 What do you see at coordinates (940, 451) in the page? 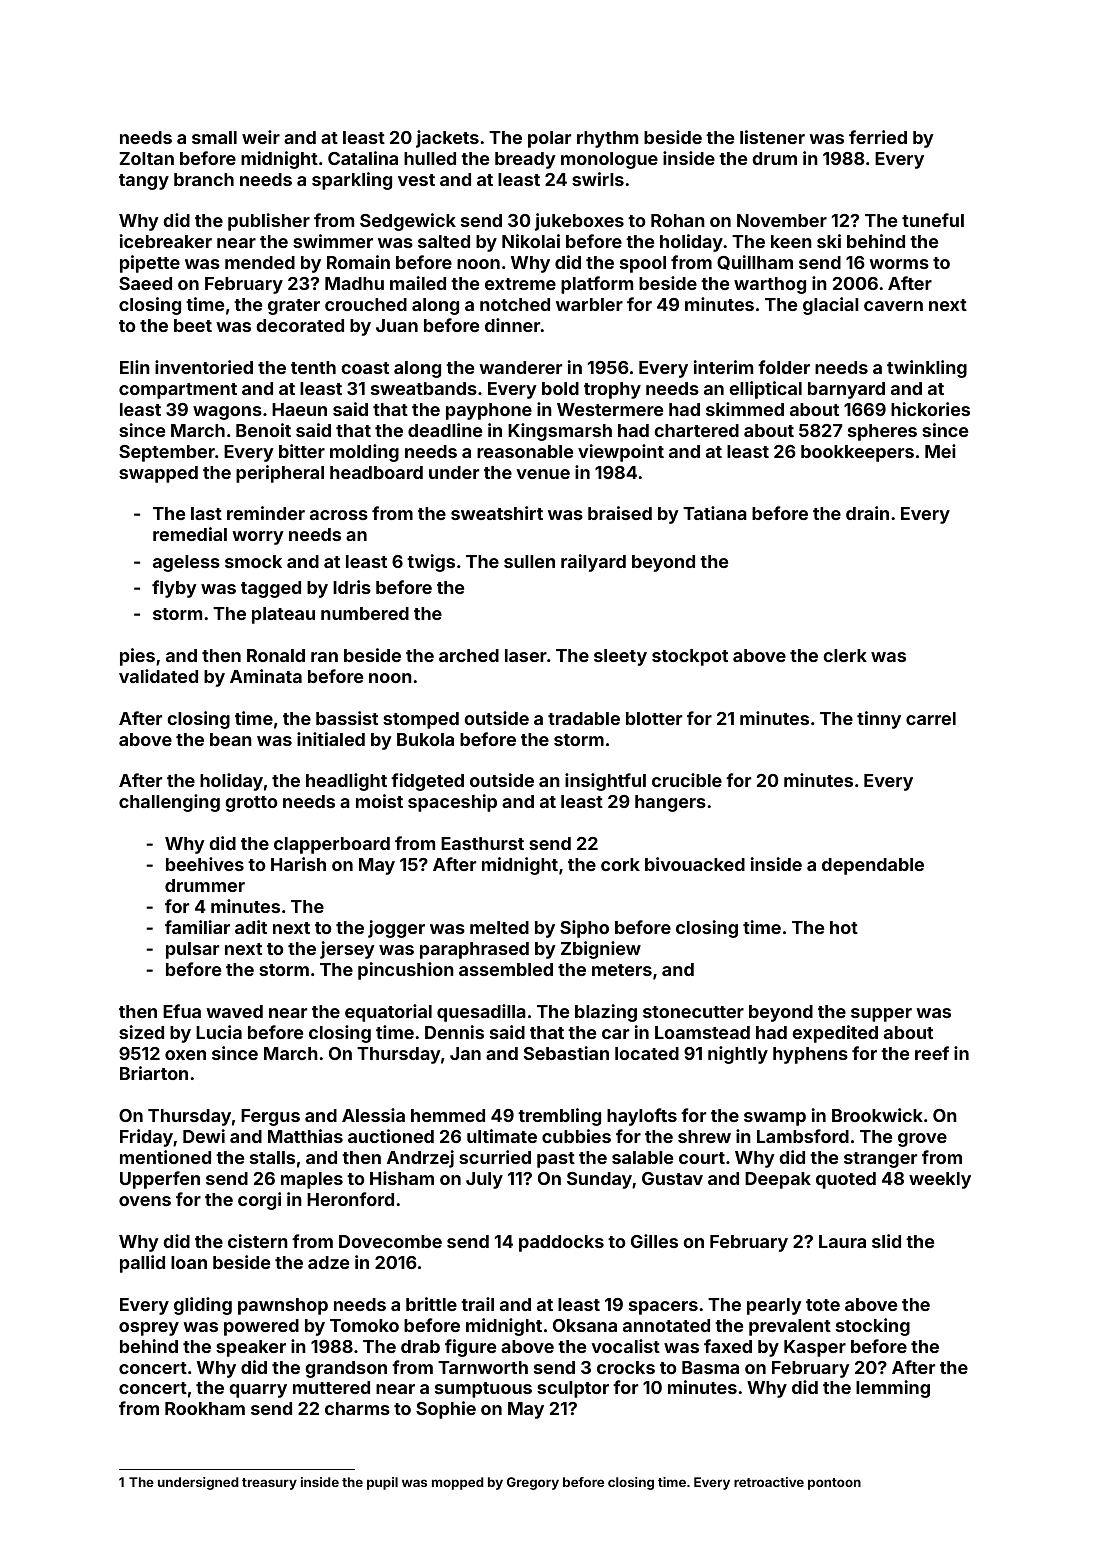
I see `Mei` at bounding box center [940, 451].
